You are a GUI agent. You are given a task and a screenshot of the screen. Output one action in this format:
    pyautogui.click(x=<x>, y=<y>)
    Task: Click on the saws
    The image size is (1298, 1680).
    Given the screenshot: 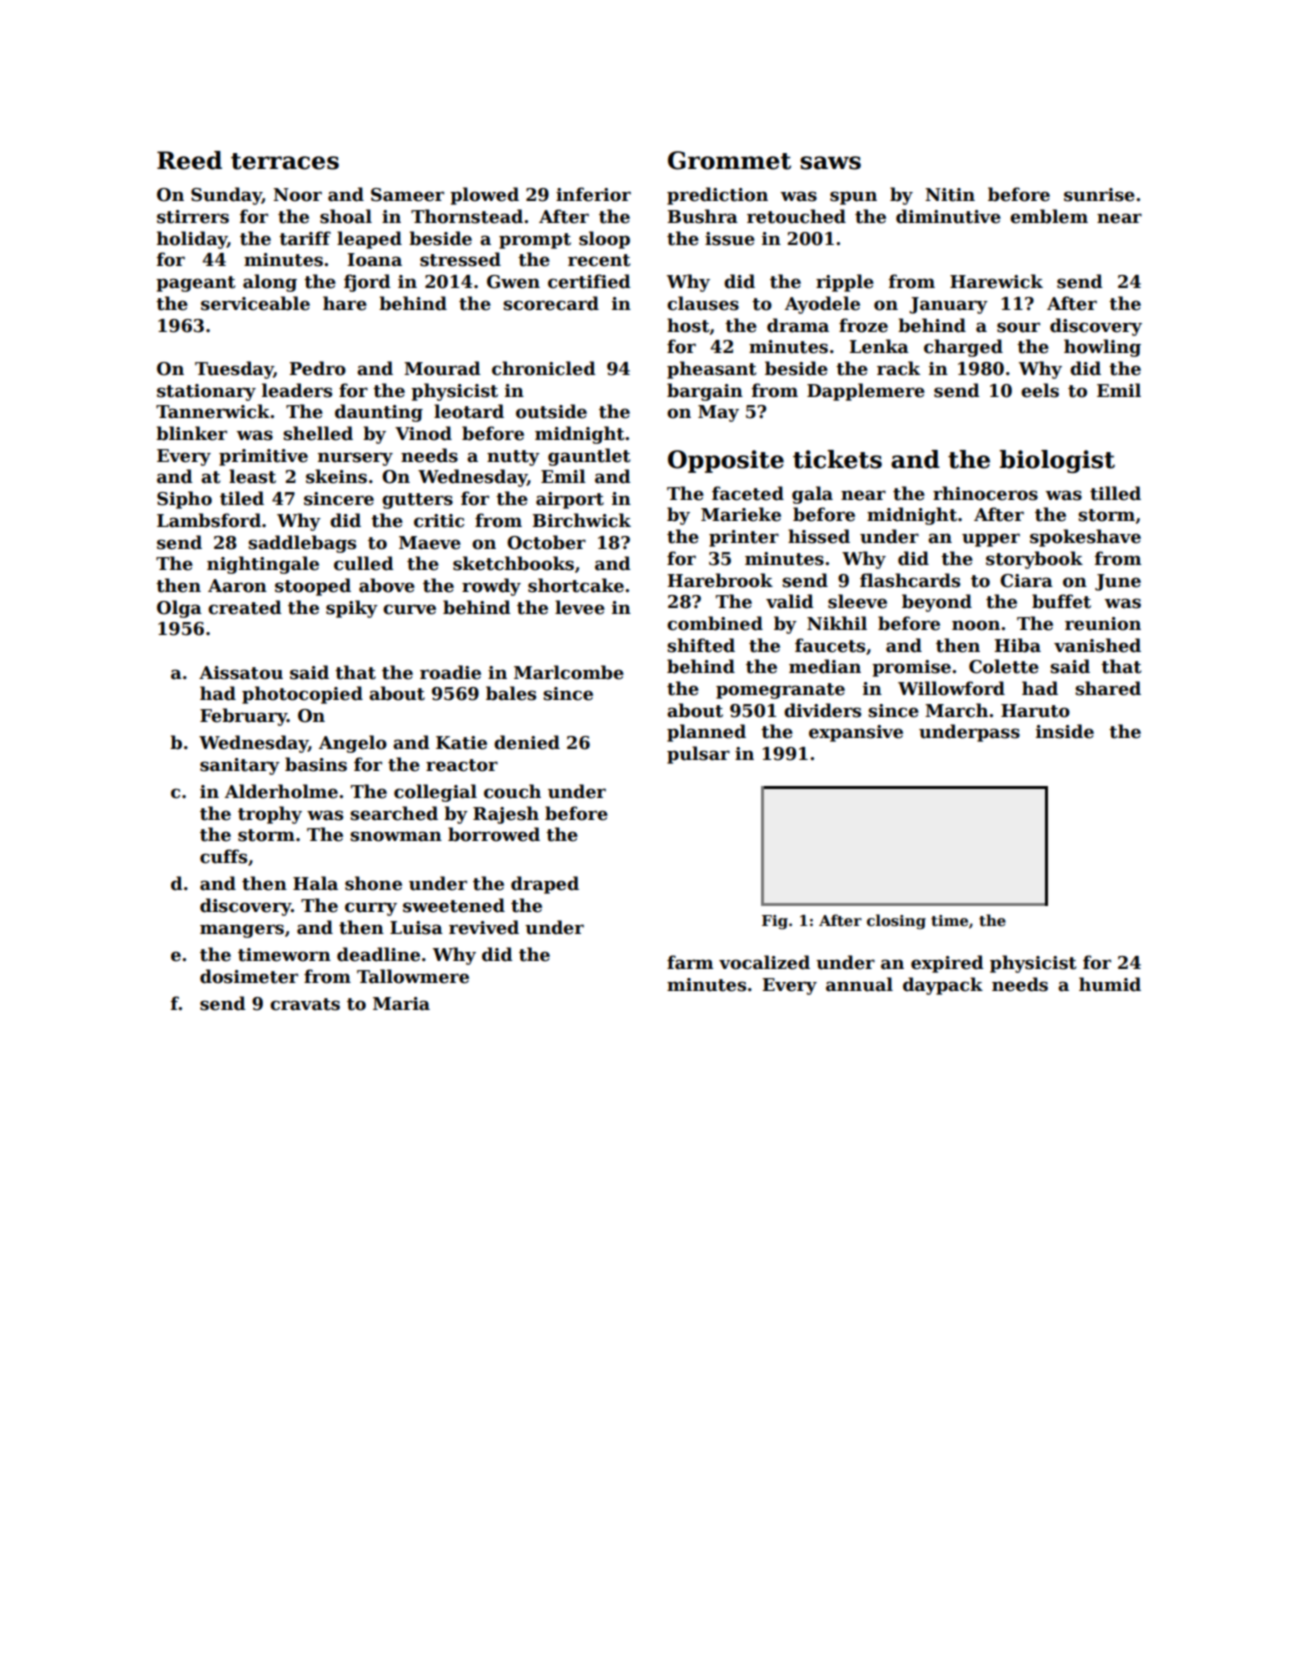 What is the action you would take?
    pyautogui.click(x=830, y=163)
